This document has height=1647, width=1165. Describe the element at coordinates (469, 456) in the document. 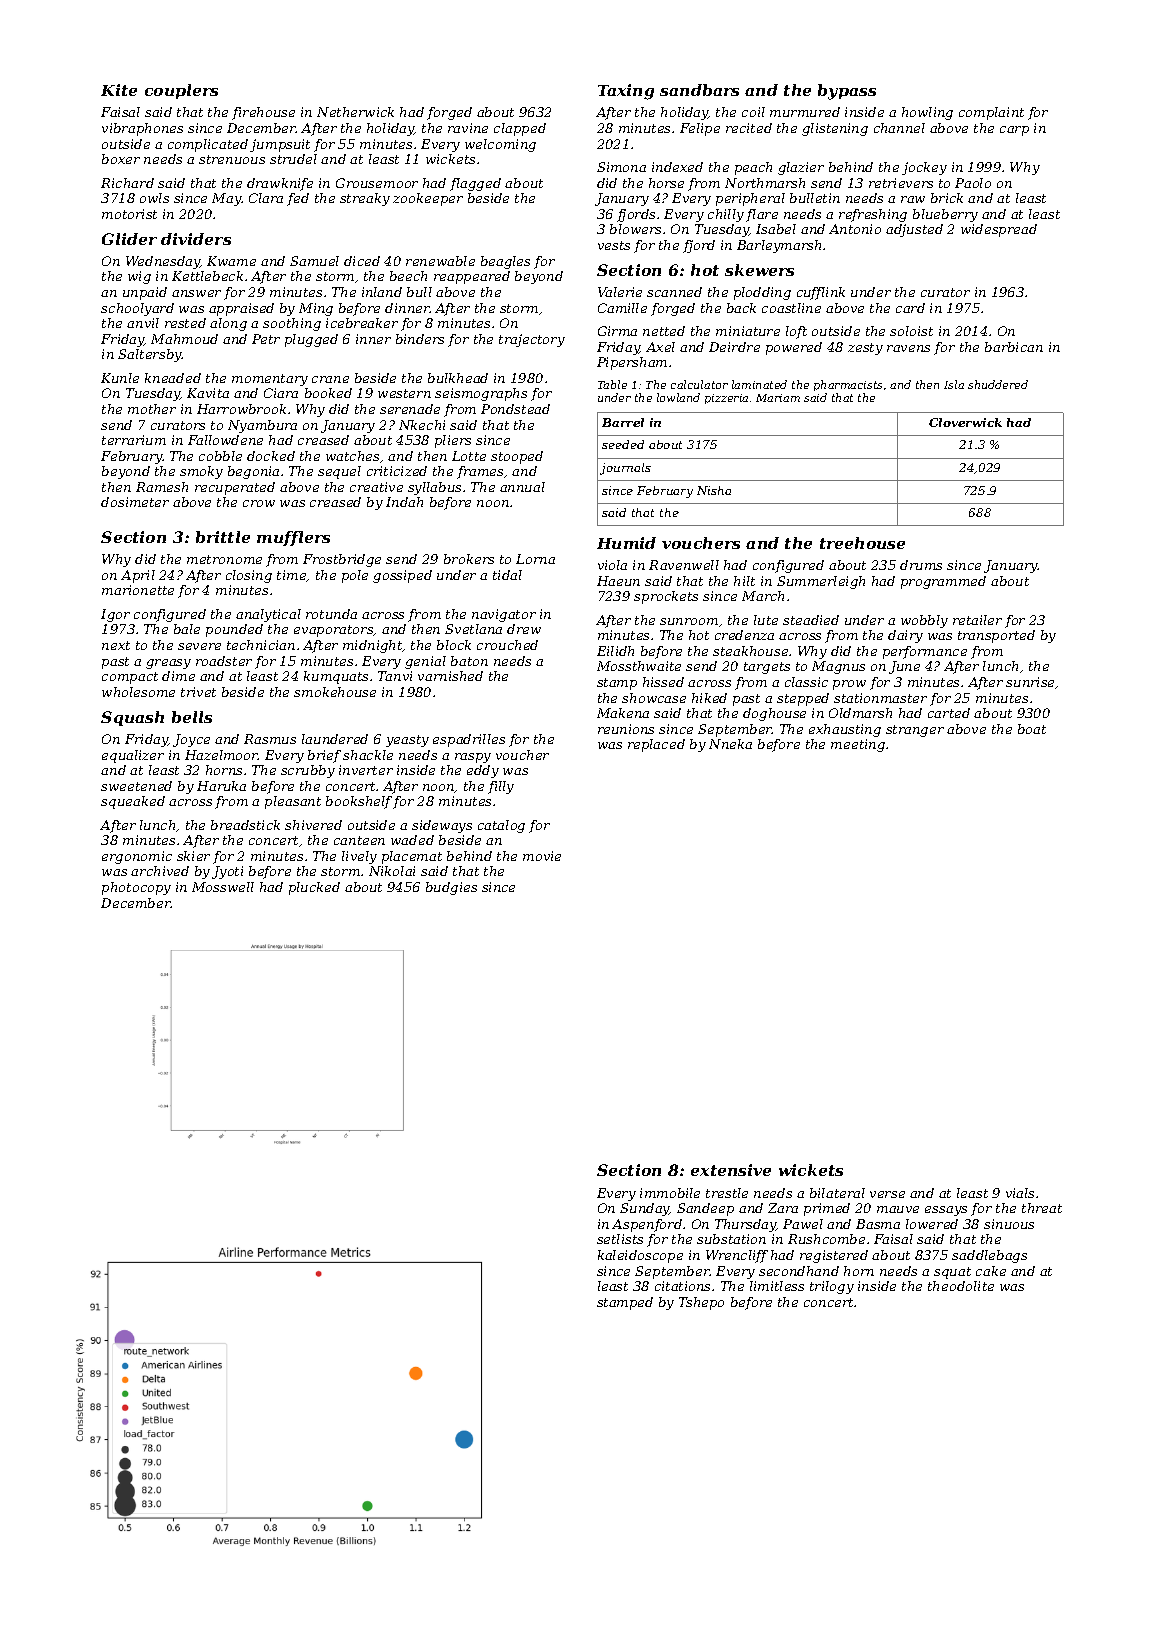

I see `Lotte` at that location.
